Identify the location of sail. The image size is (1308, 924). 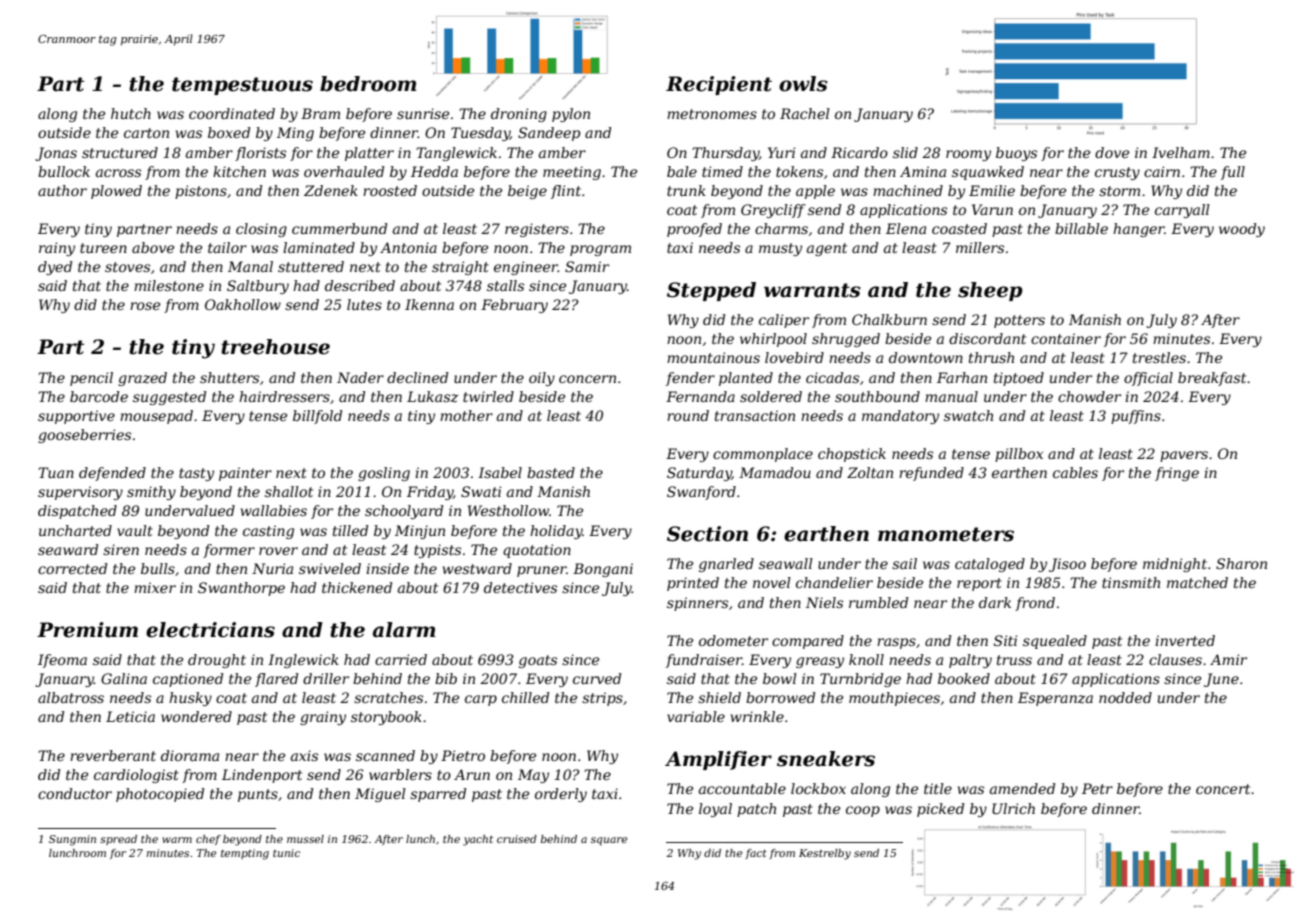
(904, 563).
